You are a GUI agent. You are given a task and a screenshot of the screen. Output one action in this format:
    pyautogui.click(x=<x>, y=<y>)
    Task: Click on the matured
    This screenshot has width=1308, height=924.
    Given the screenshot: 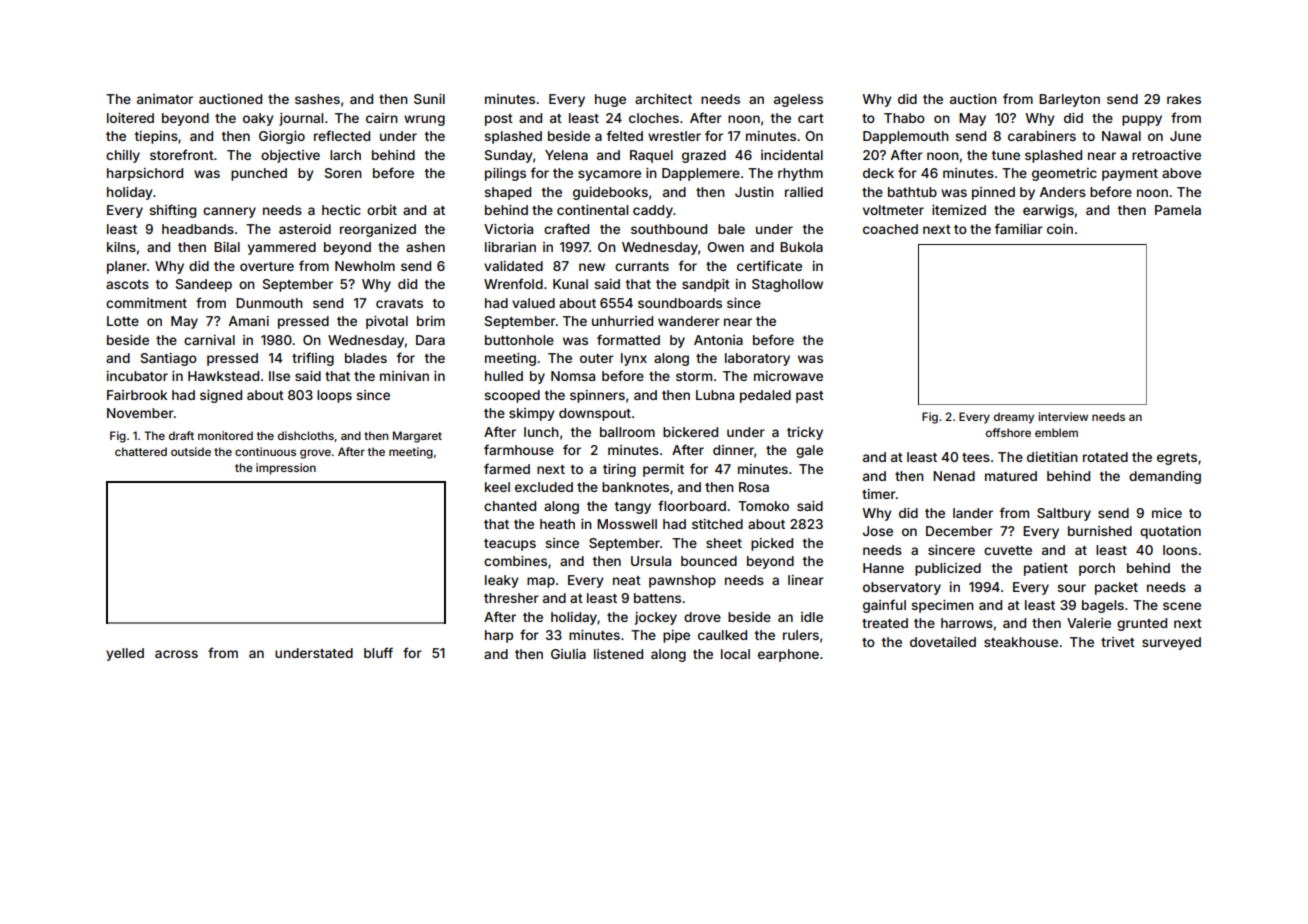 What is the action you would take?
    pyautogui.click(x=1011, y=476)
